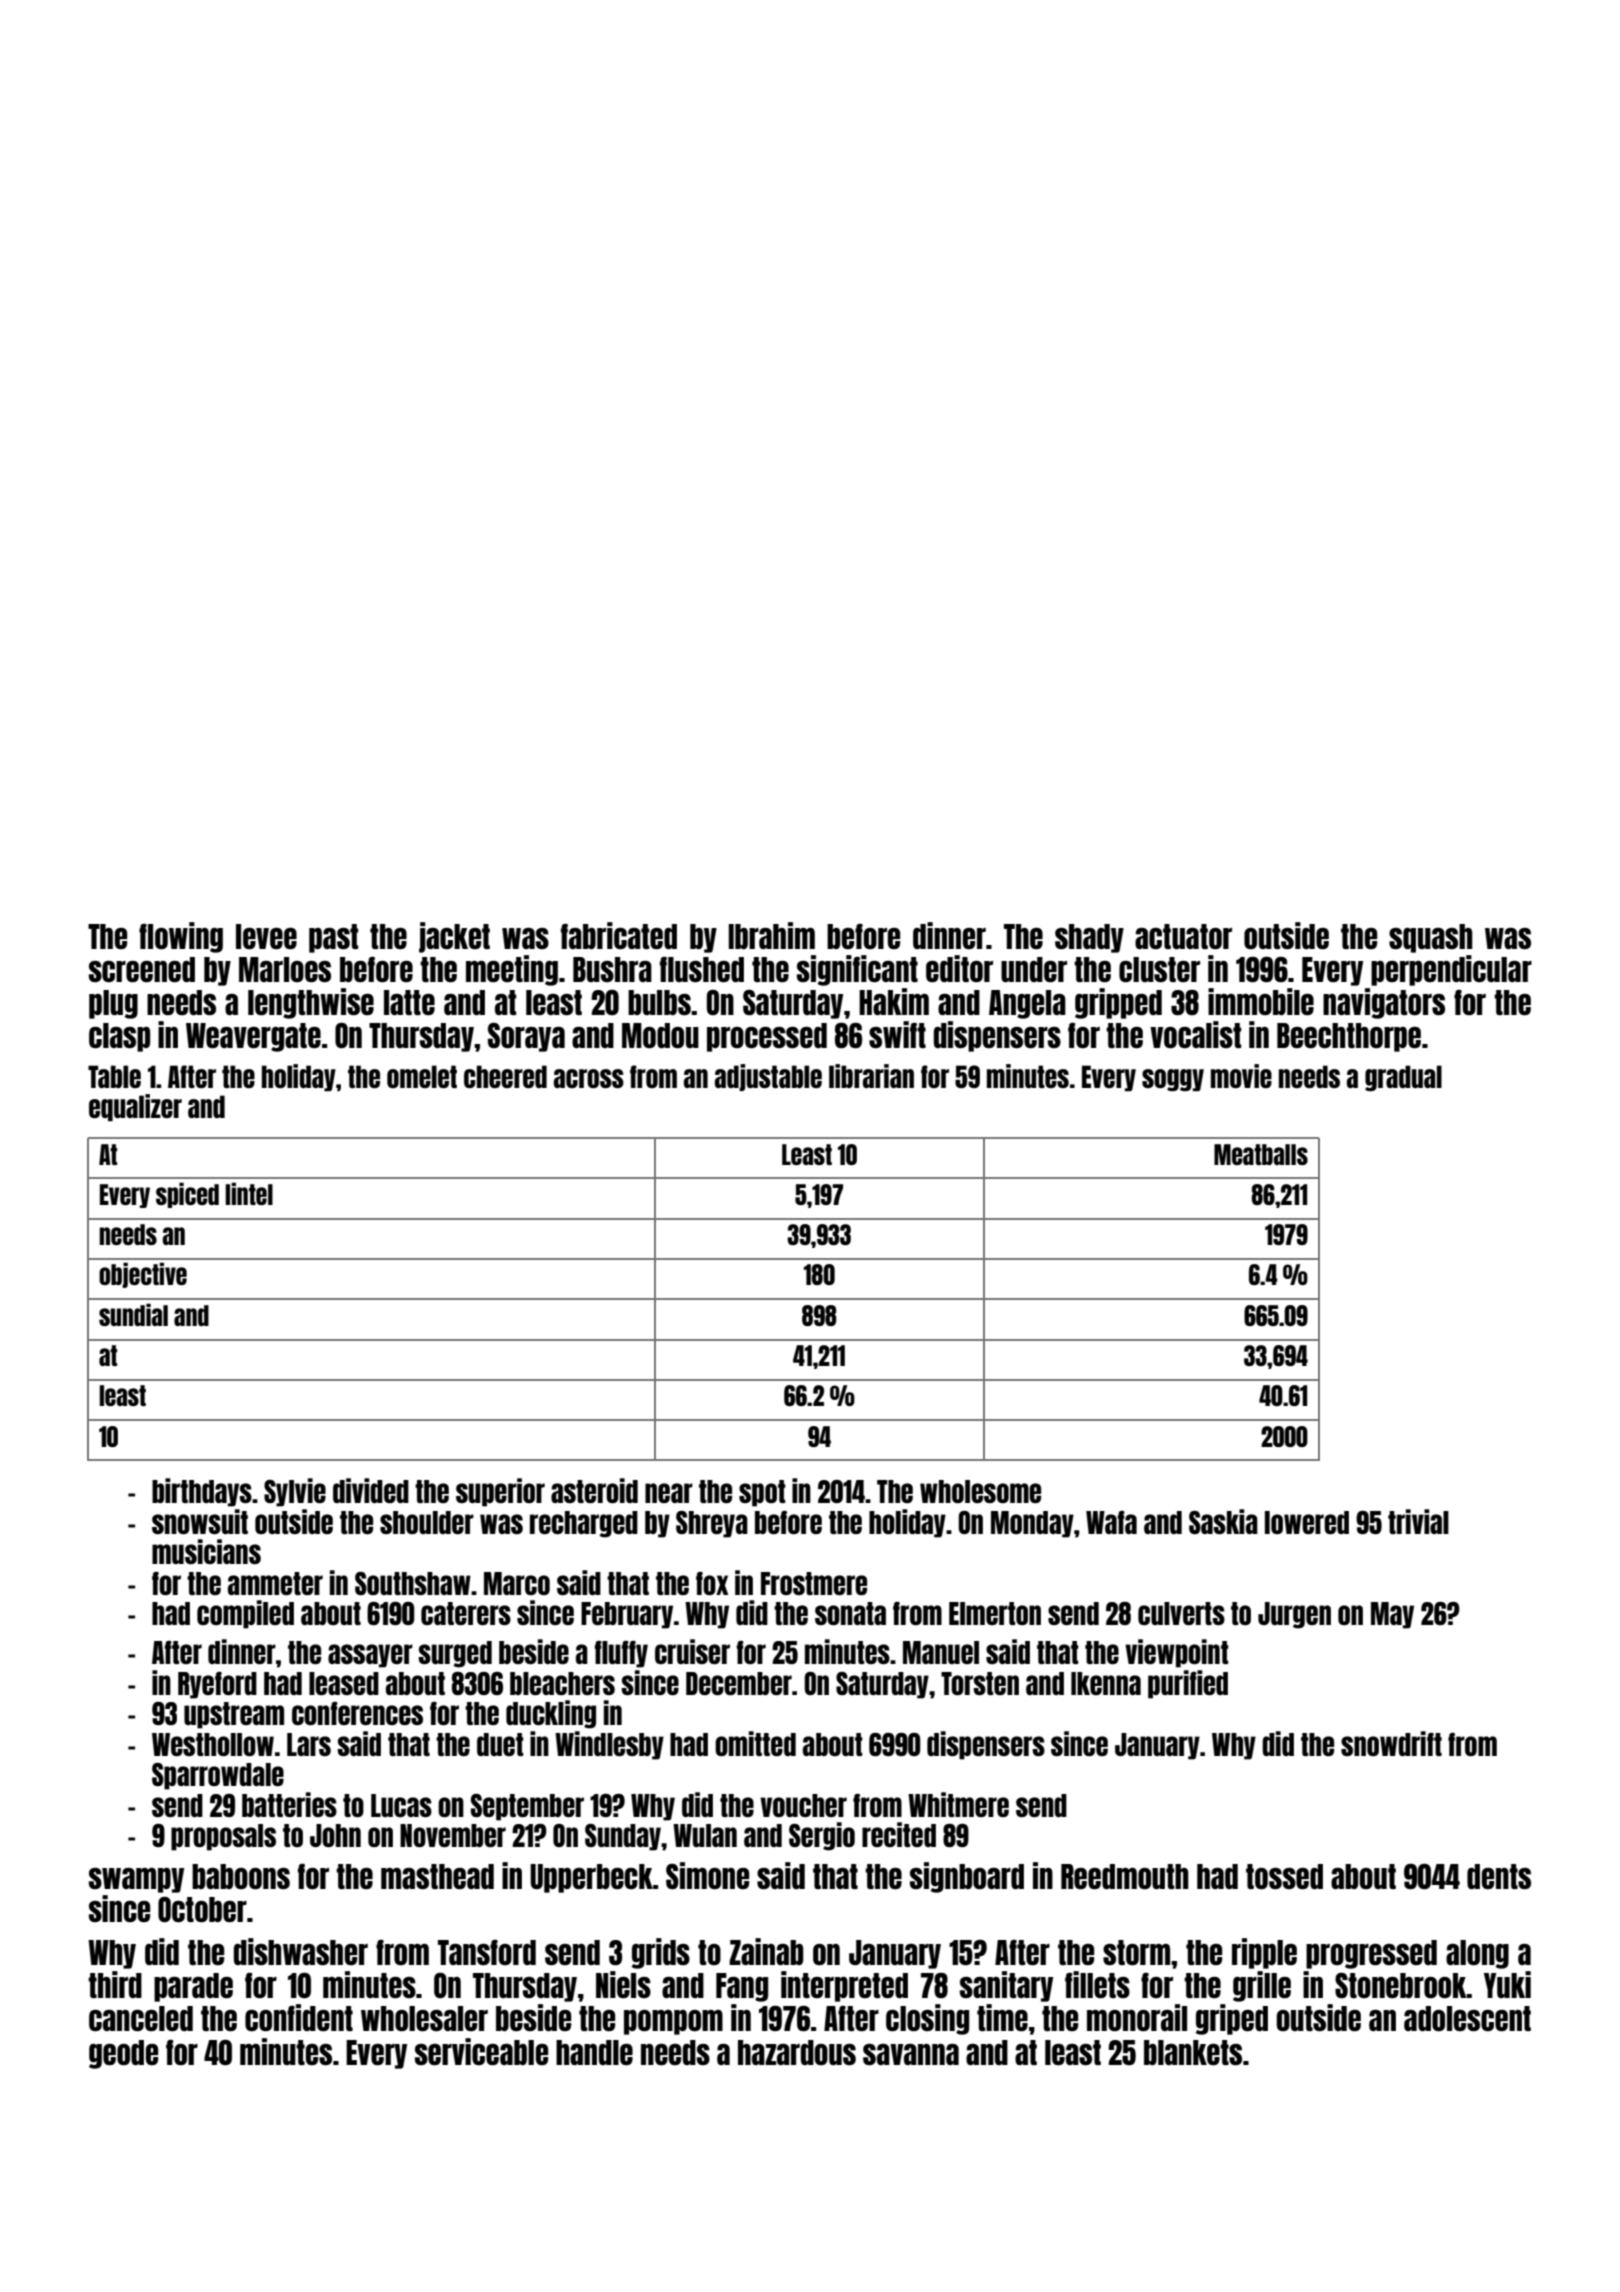 The height and width of the page is (2292, 1620). What do you see at coordinates (344, 1683) in the page?
I see `leased` at bounding box center [344, 1683].
